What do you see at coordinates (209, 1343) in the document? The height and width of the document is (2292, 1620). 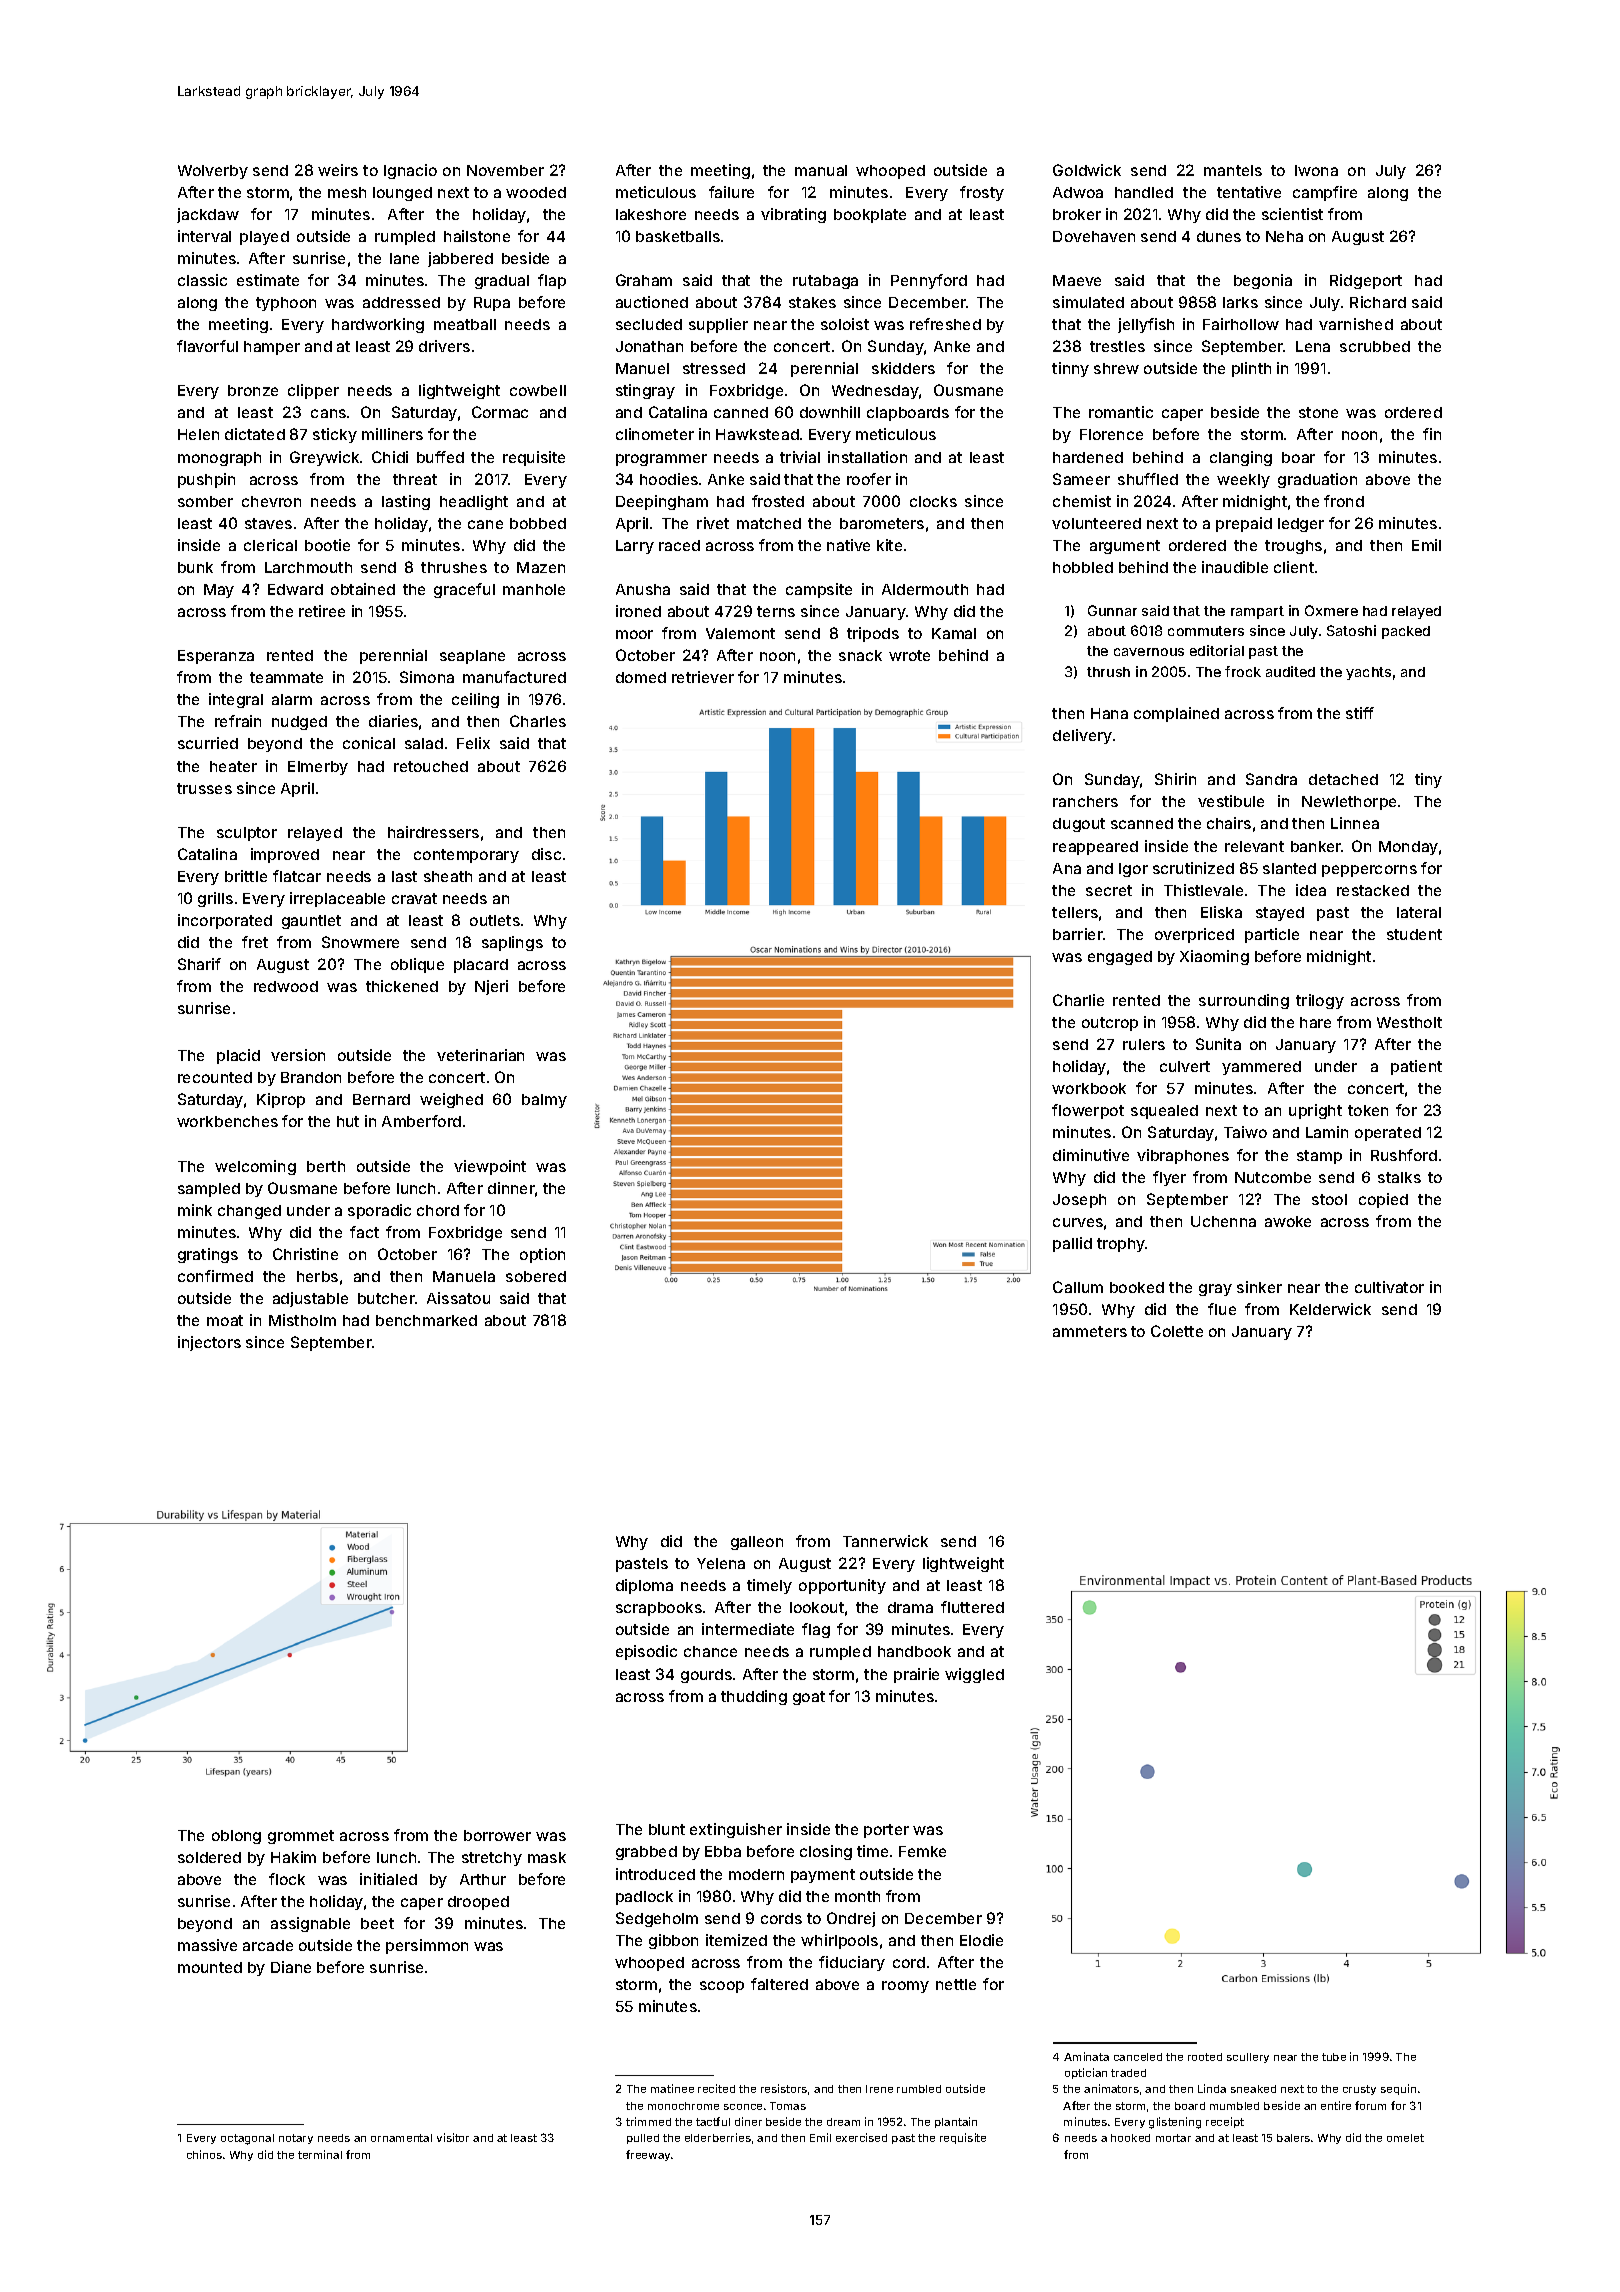 I see `injectors` at bounding box center [209, 1343].
